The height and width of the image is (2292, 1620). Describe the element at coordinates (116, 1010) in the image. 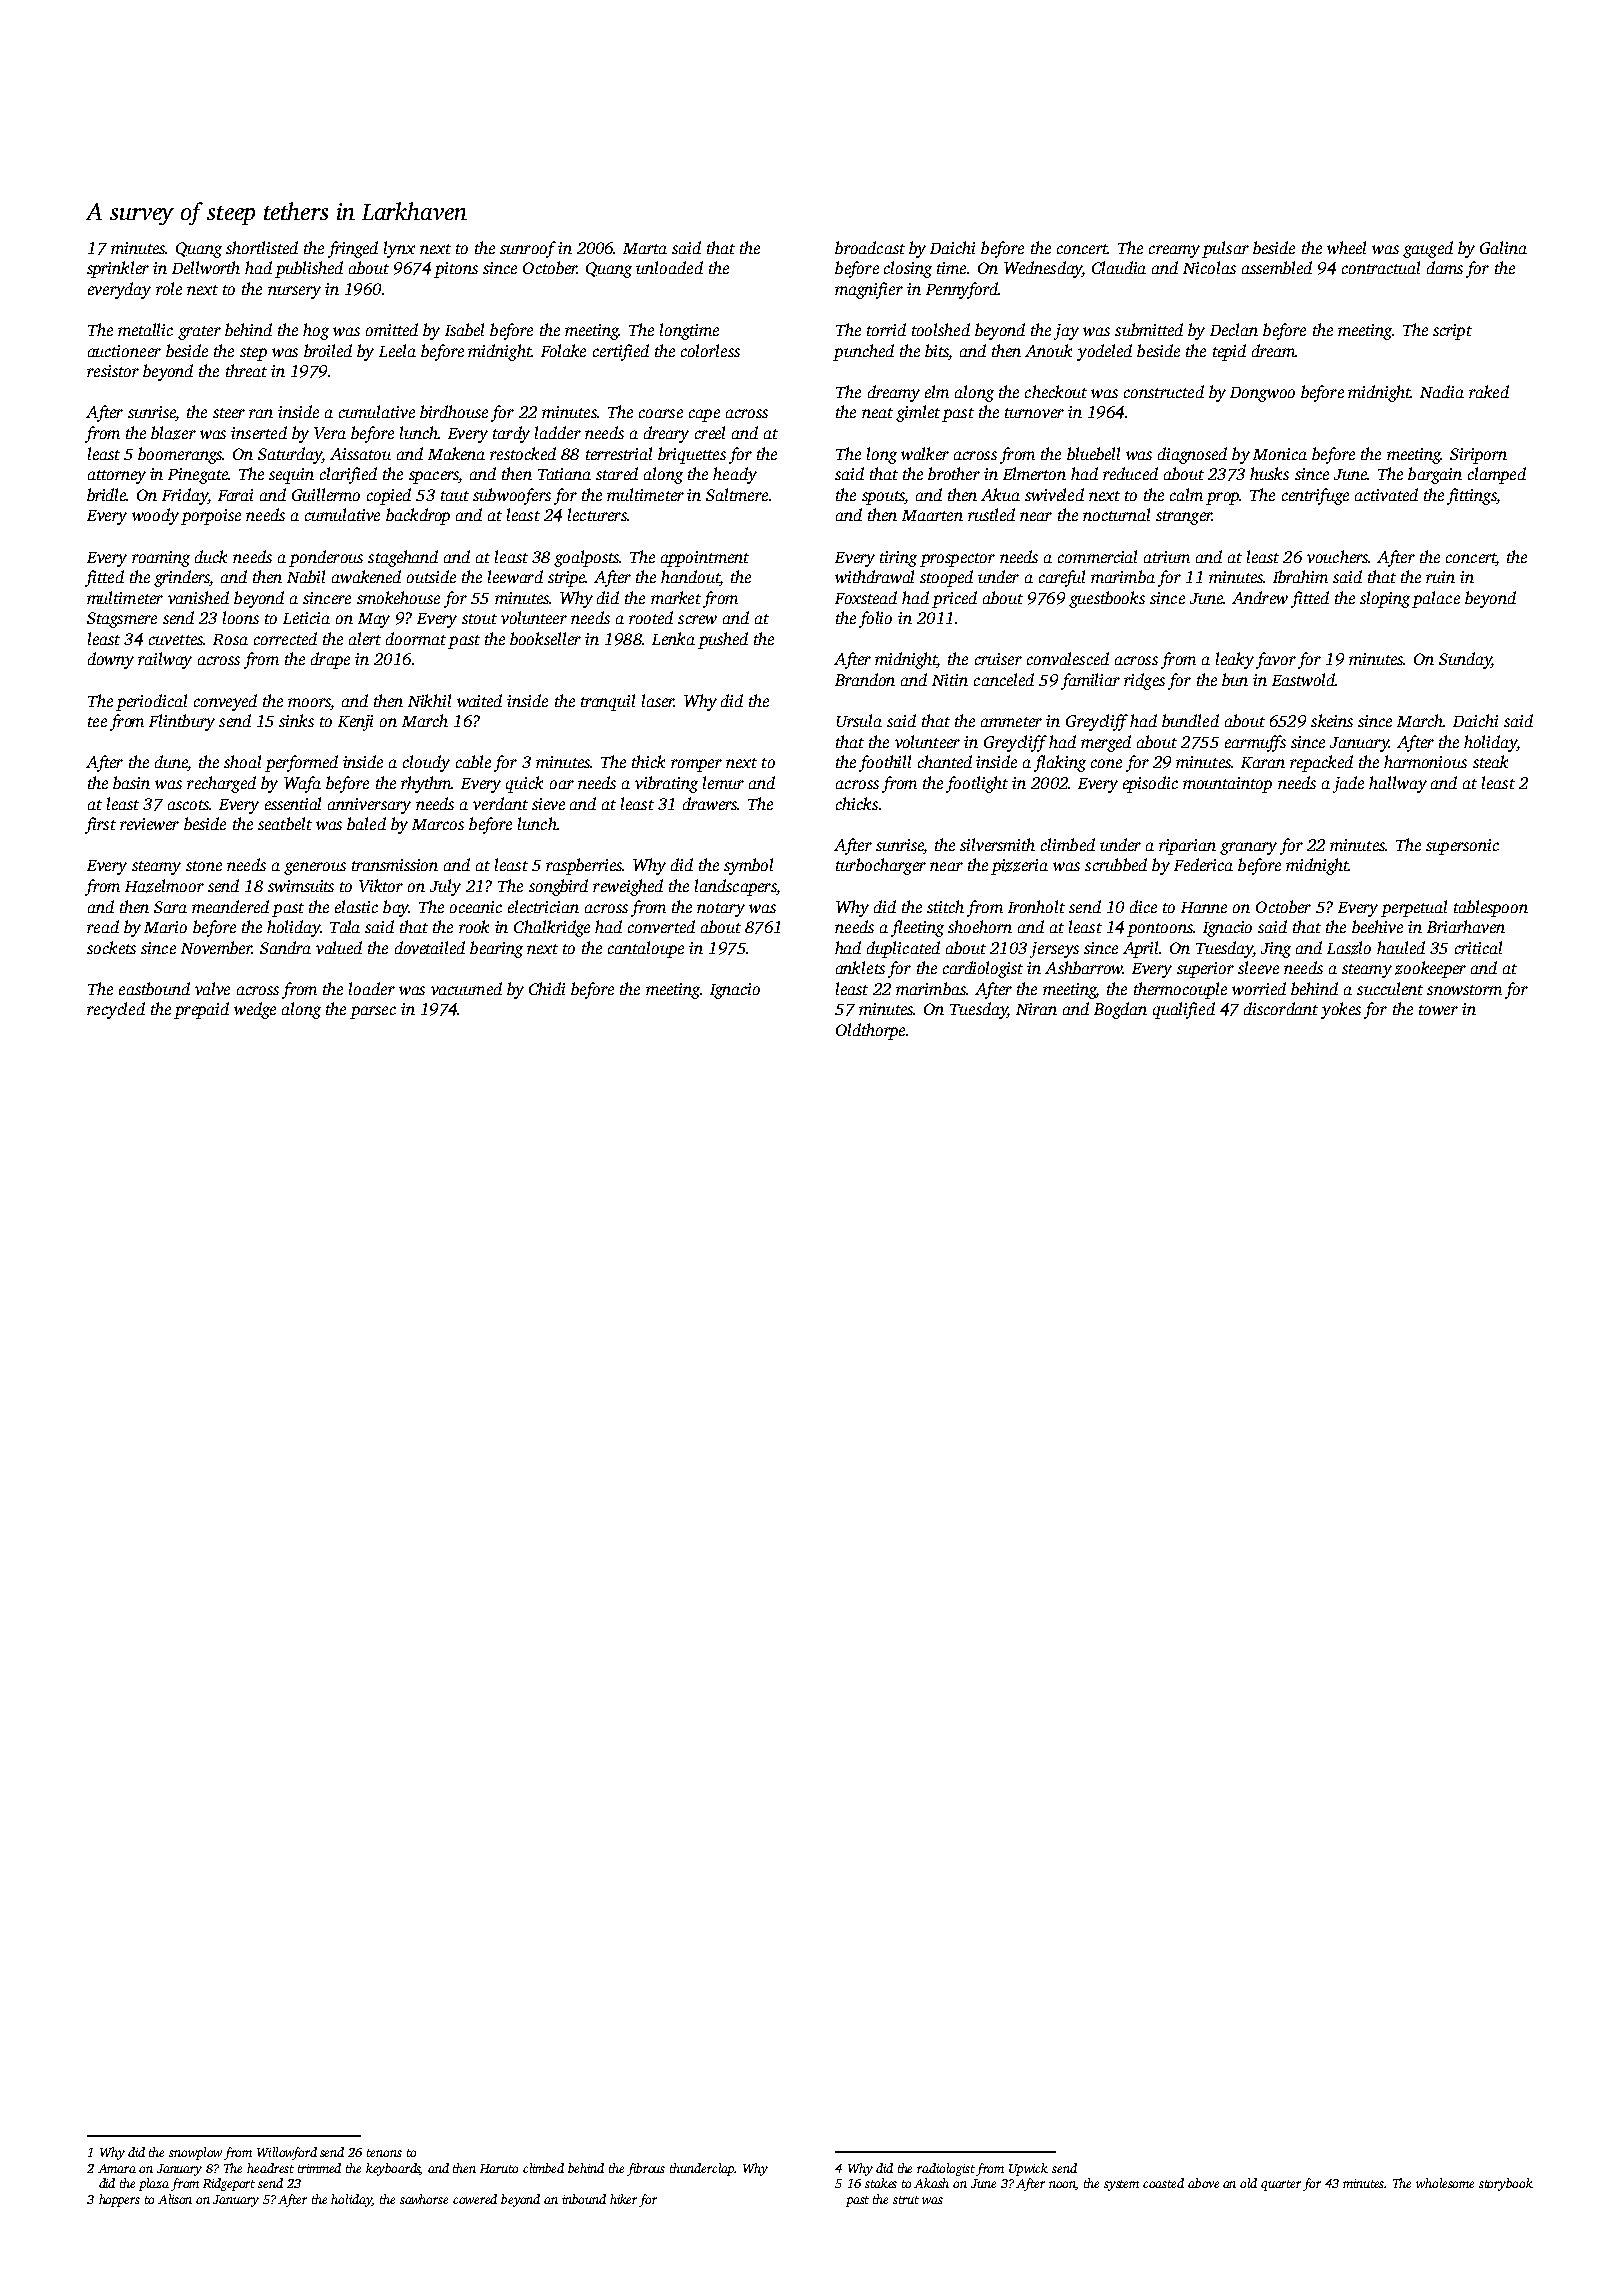

I see `recycled` at that location.
